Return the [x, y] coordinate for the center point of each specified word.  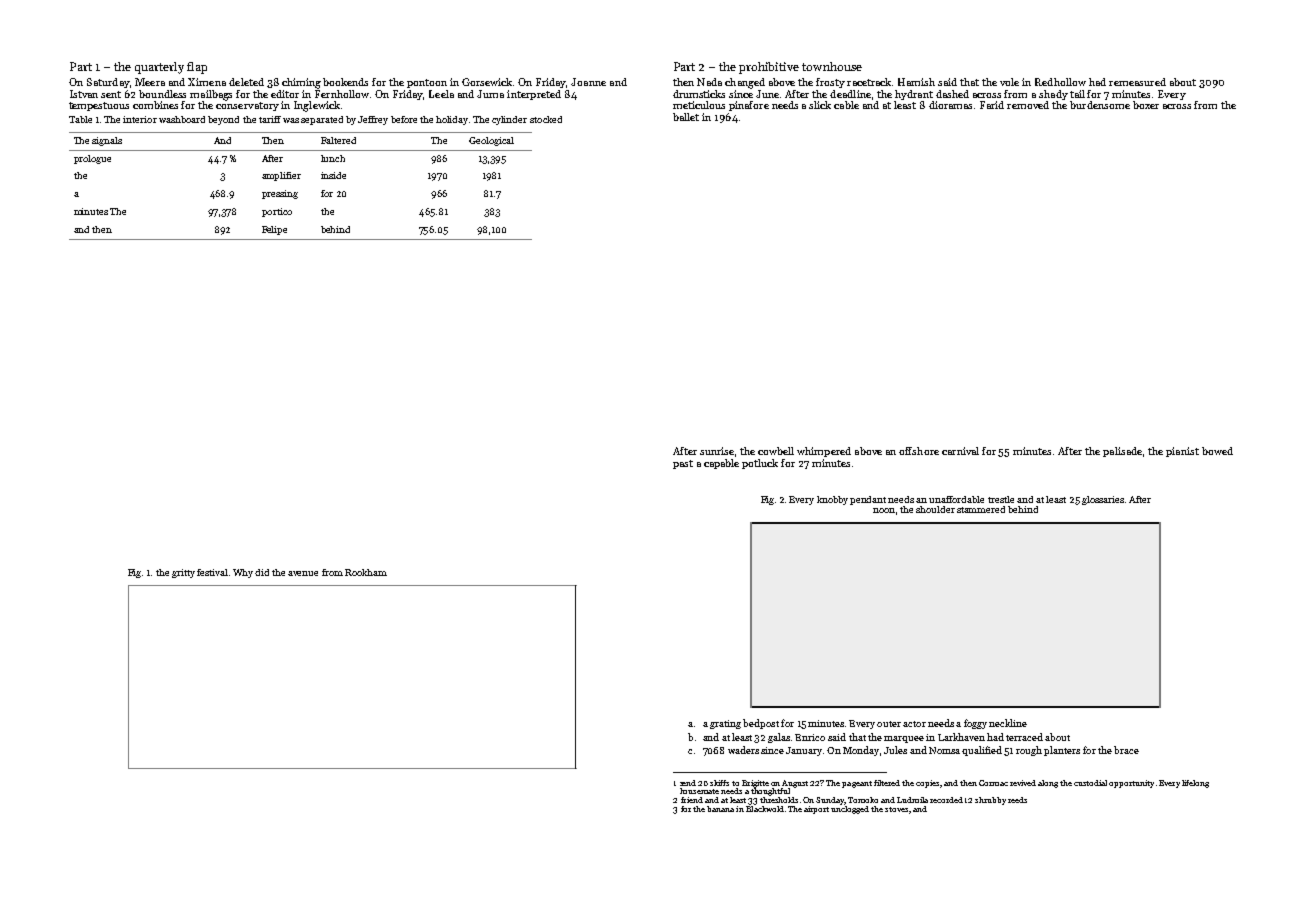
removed [1028, 105]
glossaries [1103, 500]
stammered [981, 509]
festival [212, 572]
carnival [960, 451]
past [683, 464]
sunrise [717, 451]
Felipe [274, 230]
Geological [491, 141]
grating [725, 724]
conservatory [247, 106]
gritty [183, 573]
